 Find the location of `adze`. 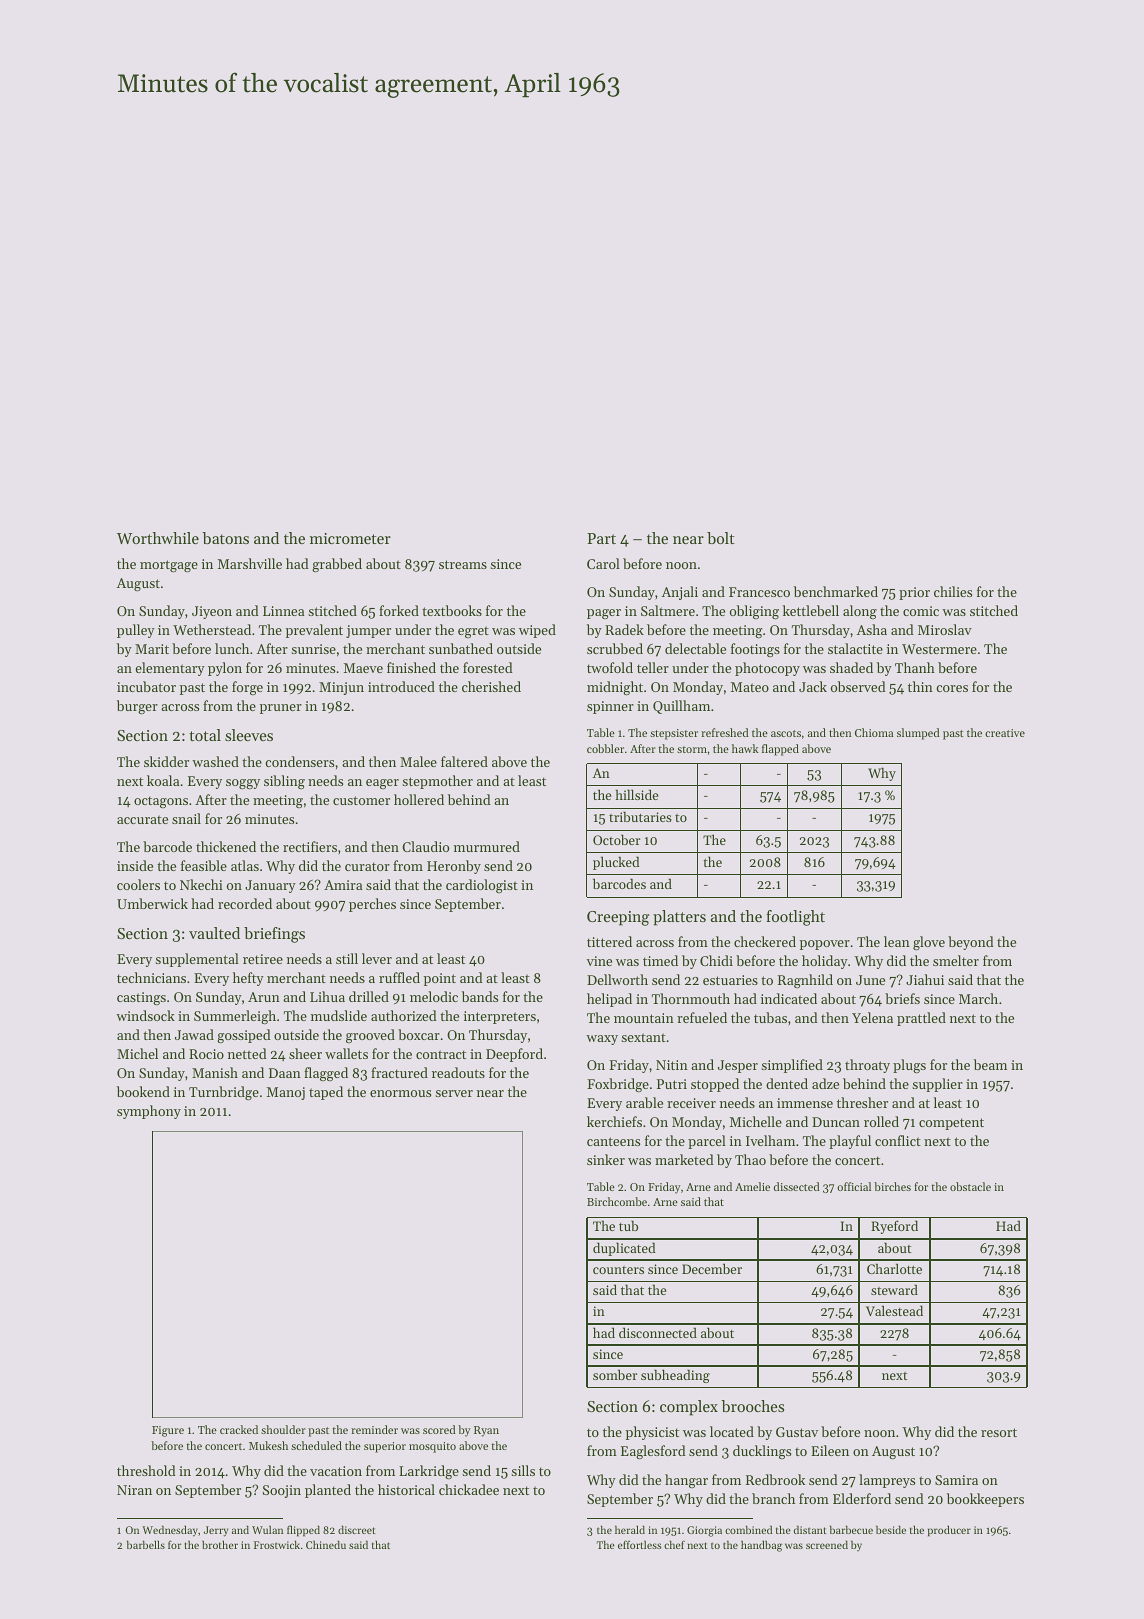

adze is located at coordinates (825, 1083).
